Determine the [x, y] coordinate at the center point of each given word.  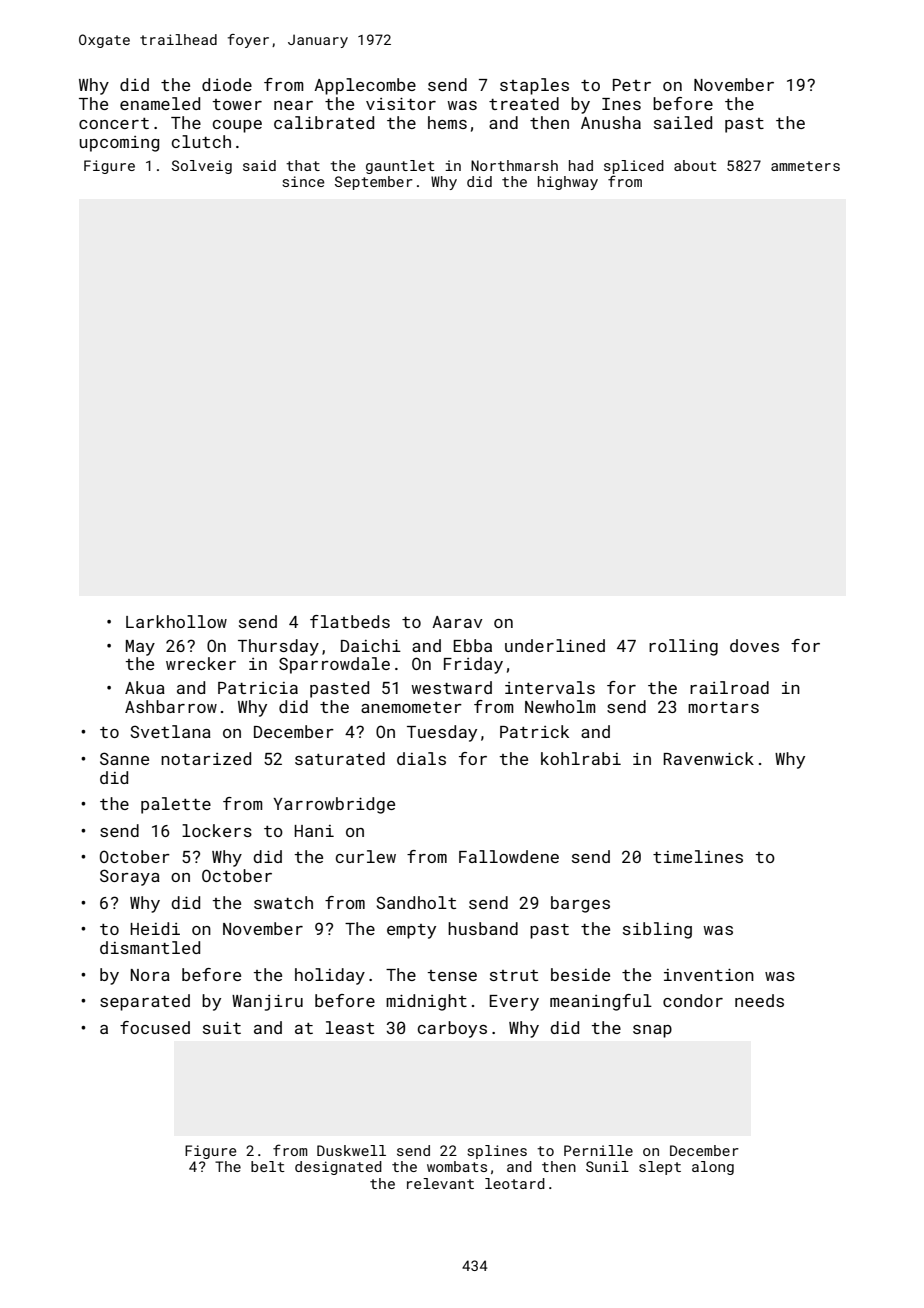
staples [534, 86]
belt [268, 1166]
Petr [632, 85]
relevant [440, 1183]
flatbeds [350, 621]
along [713, 1168]
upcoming [119, 144]
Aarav [457, 622]
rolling [683, 647]
